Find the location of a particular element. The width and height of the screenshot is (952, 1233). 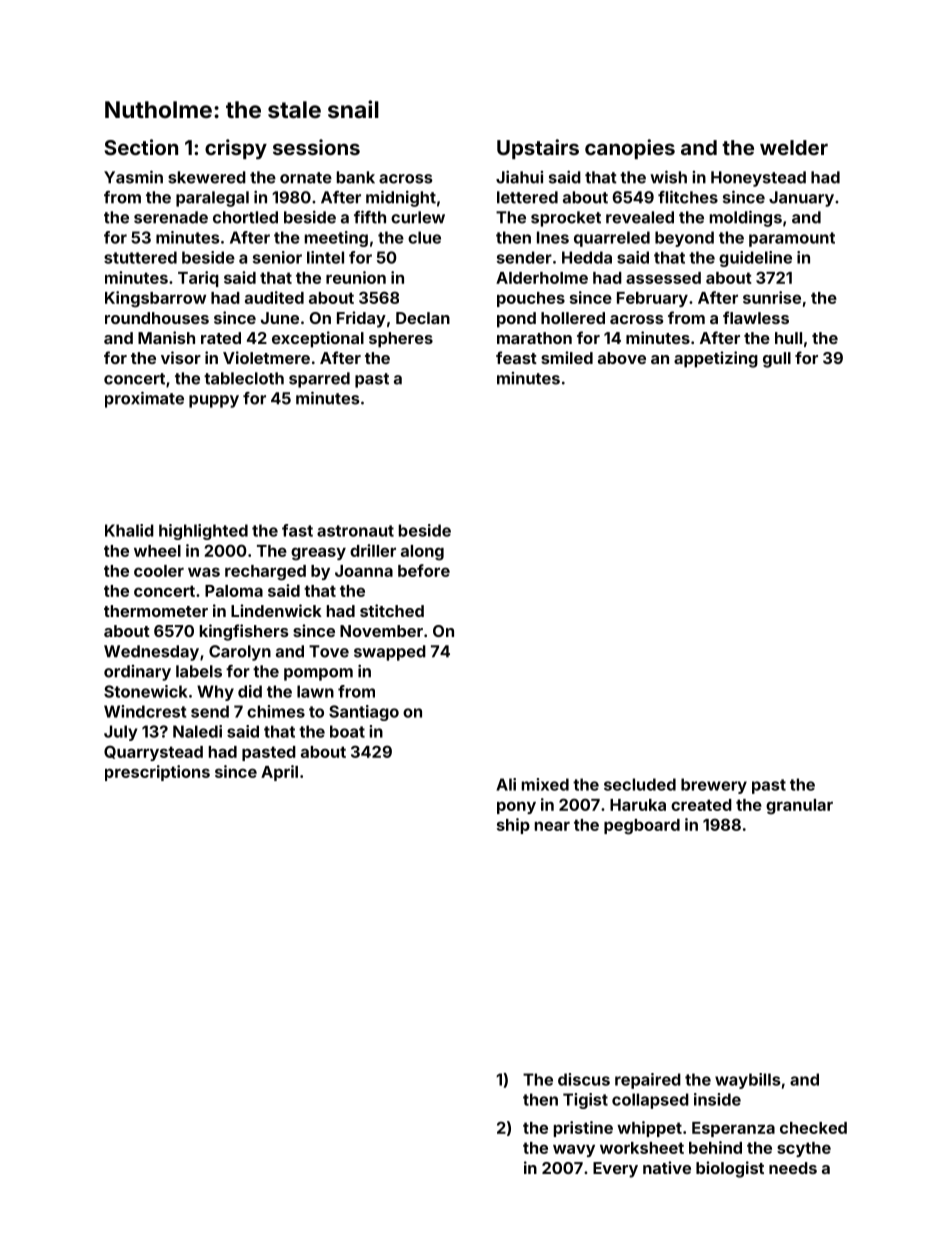

Windcrest is located at coordinates (145, 711).
